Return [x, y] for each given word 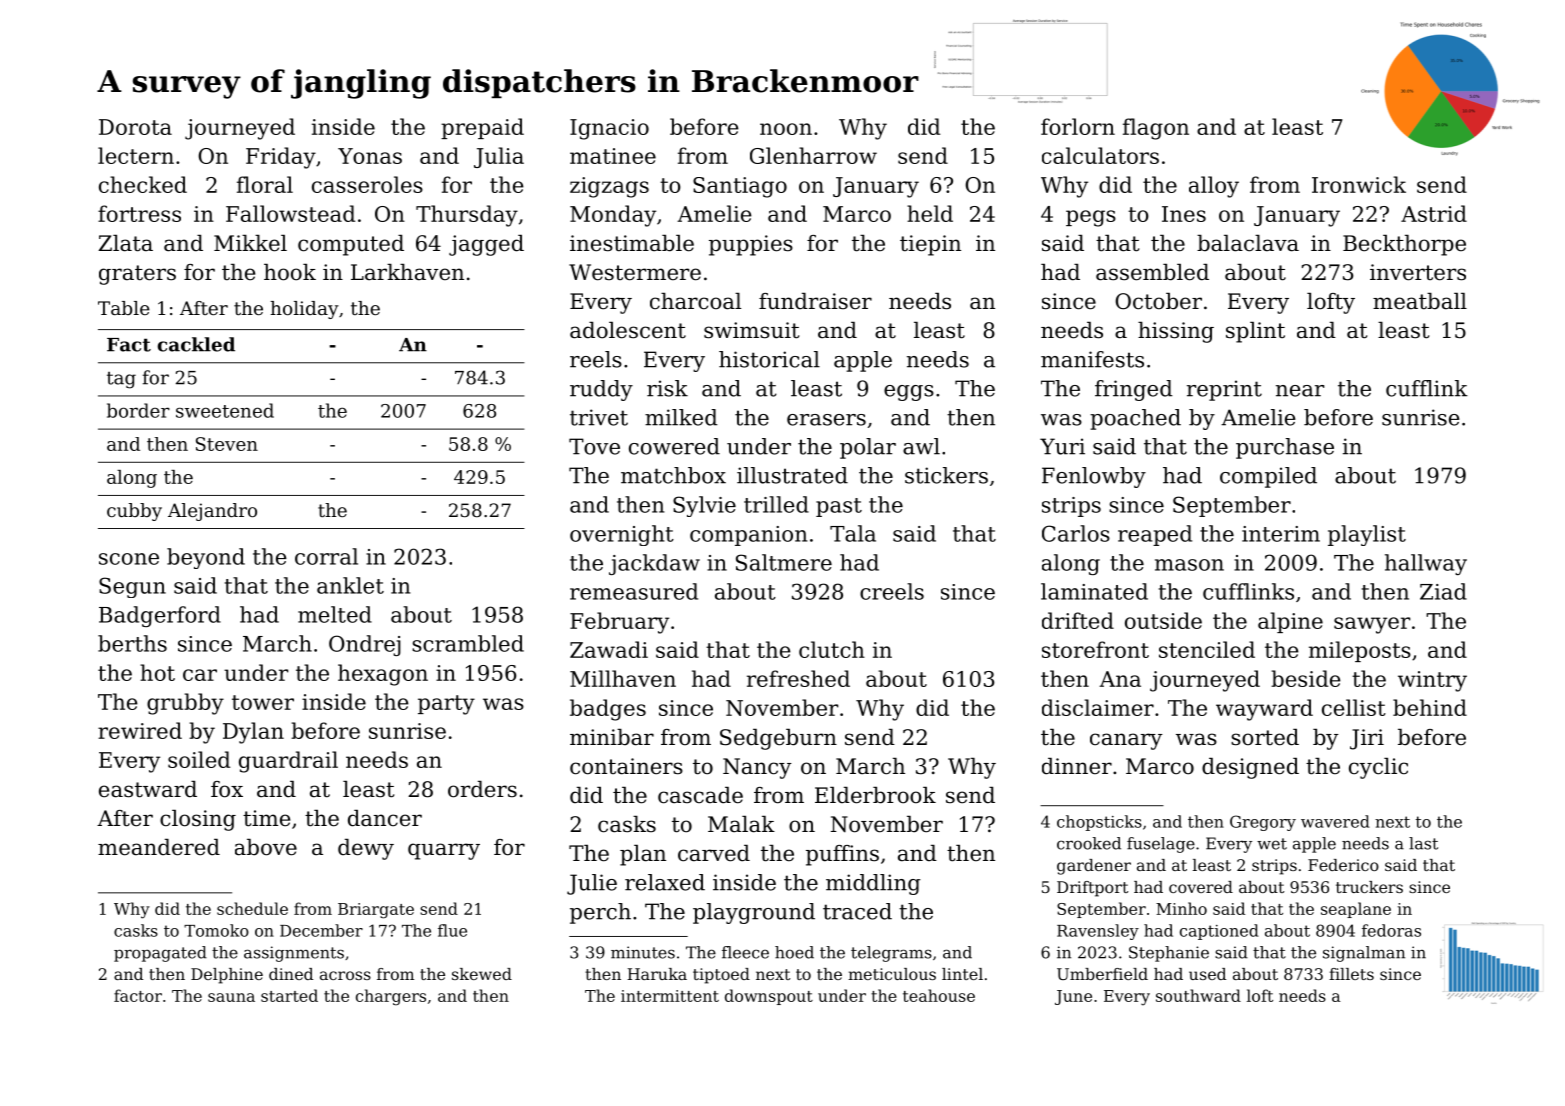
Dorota [135, 127]
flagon [1156, 129]
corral [326, 556]
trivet [599, 417]
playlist [1367, 535]
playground [754, 913]
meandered [159, 847]
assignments [294, 954]
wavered [1335, 821]
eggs [909, 393]
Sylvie [704, 506]
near [1300, 391]
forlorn [1078, 126]
